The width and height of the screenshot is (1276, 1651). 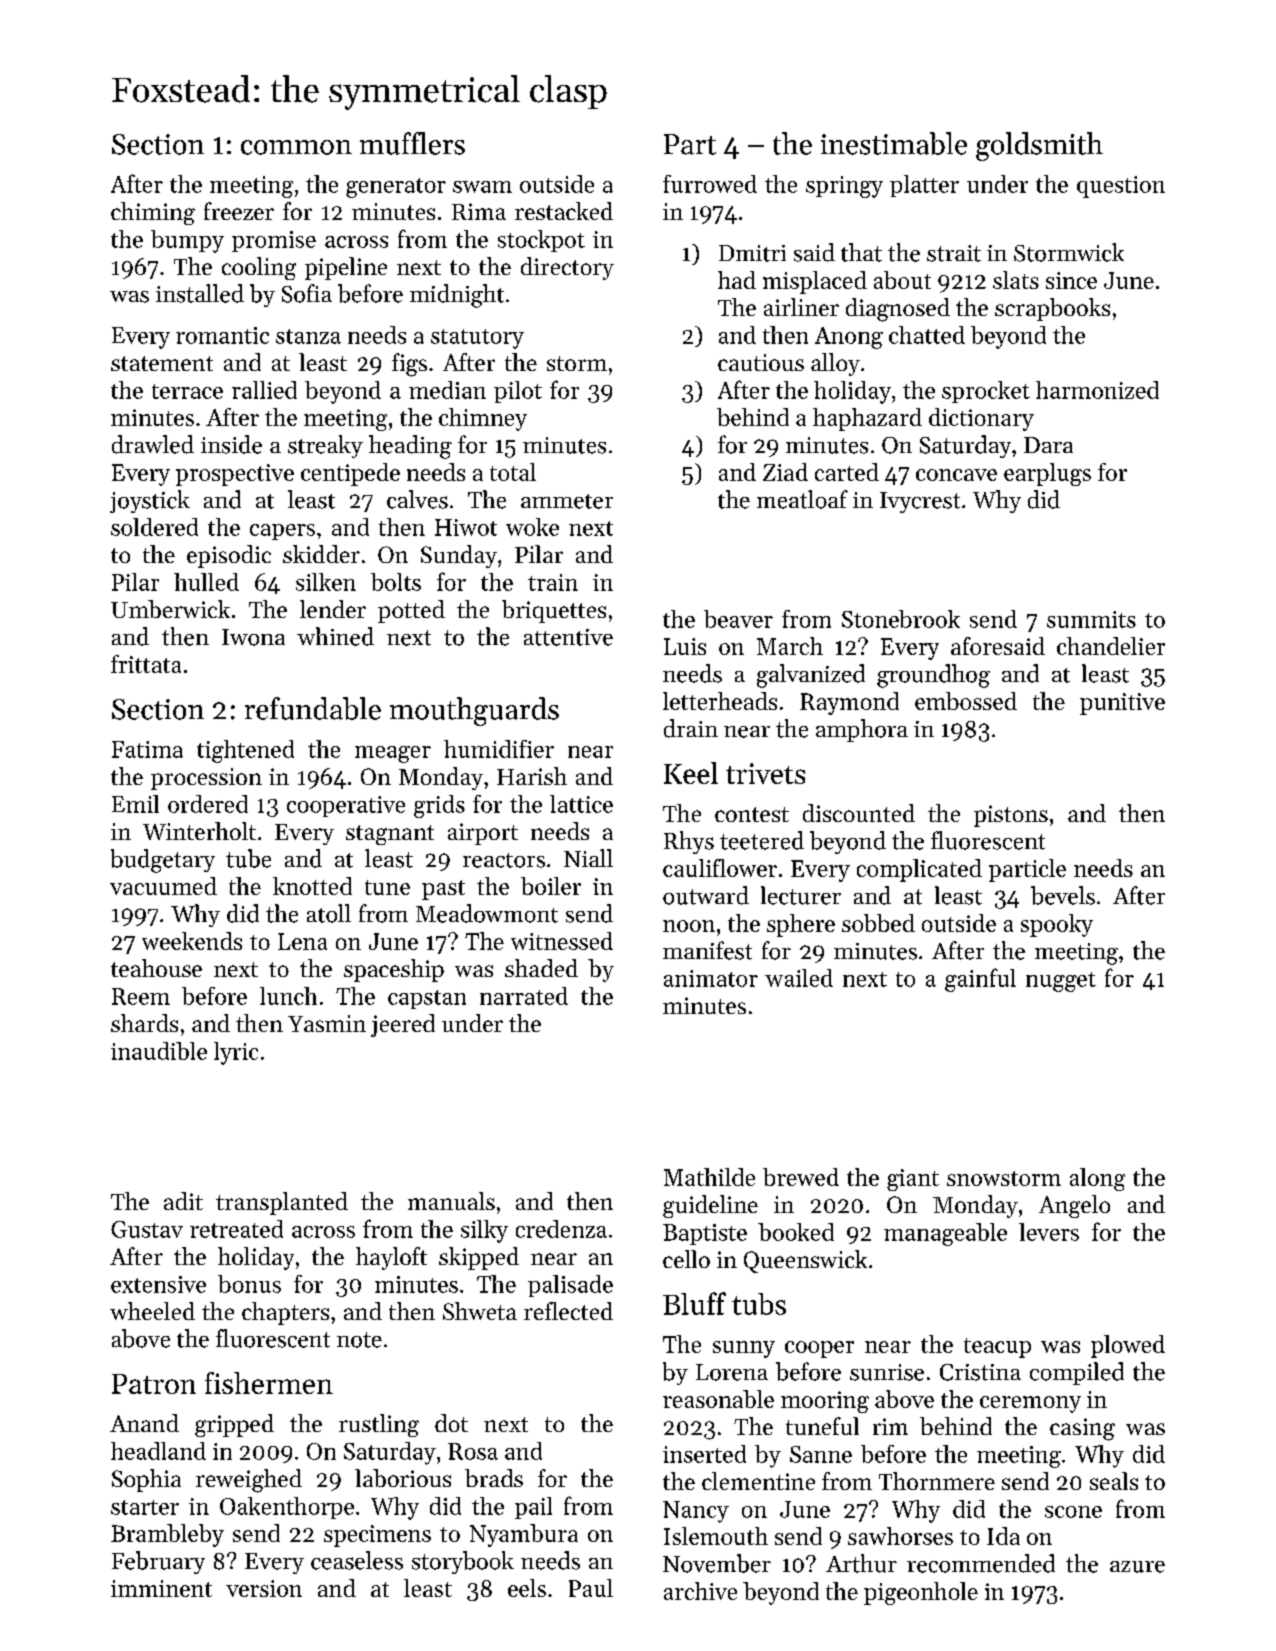 What do you see at coordinates (1047, 474) in the screenshot?
I see `earplugs` at bounding box center [1047, 474].
